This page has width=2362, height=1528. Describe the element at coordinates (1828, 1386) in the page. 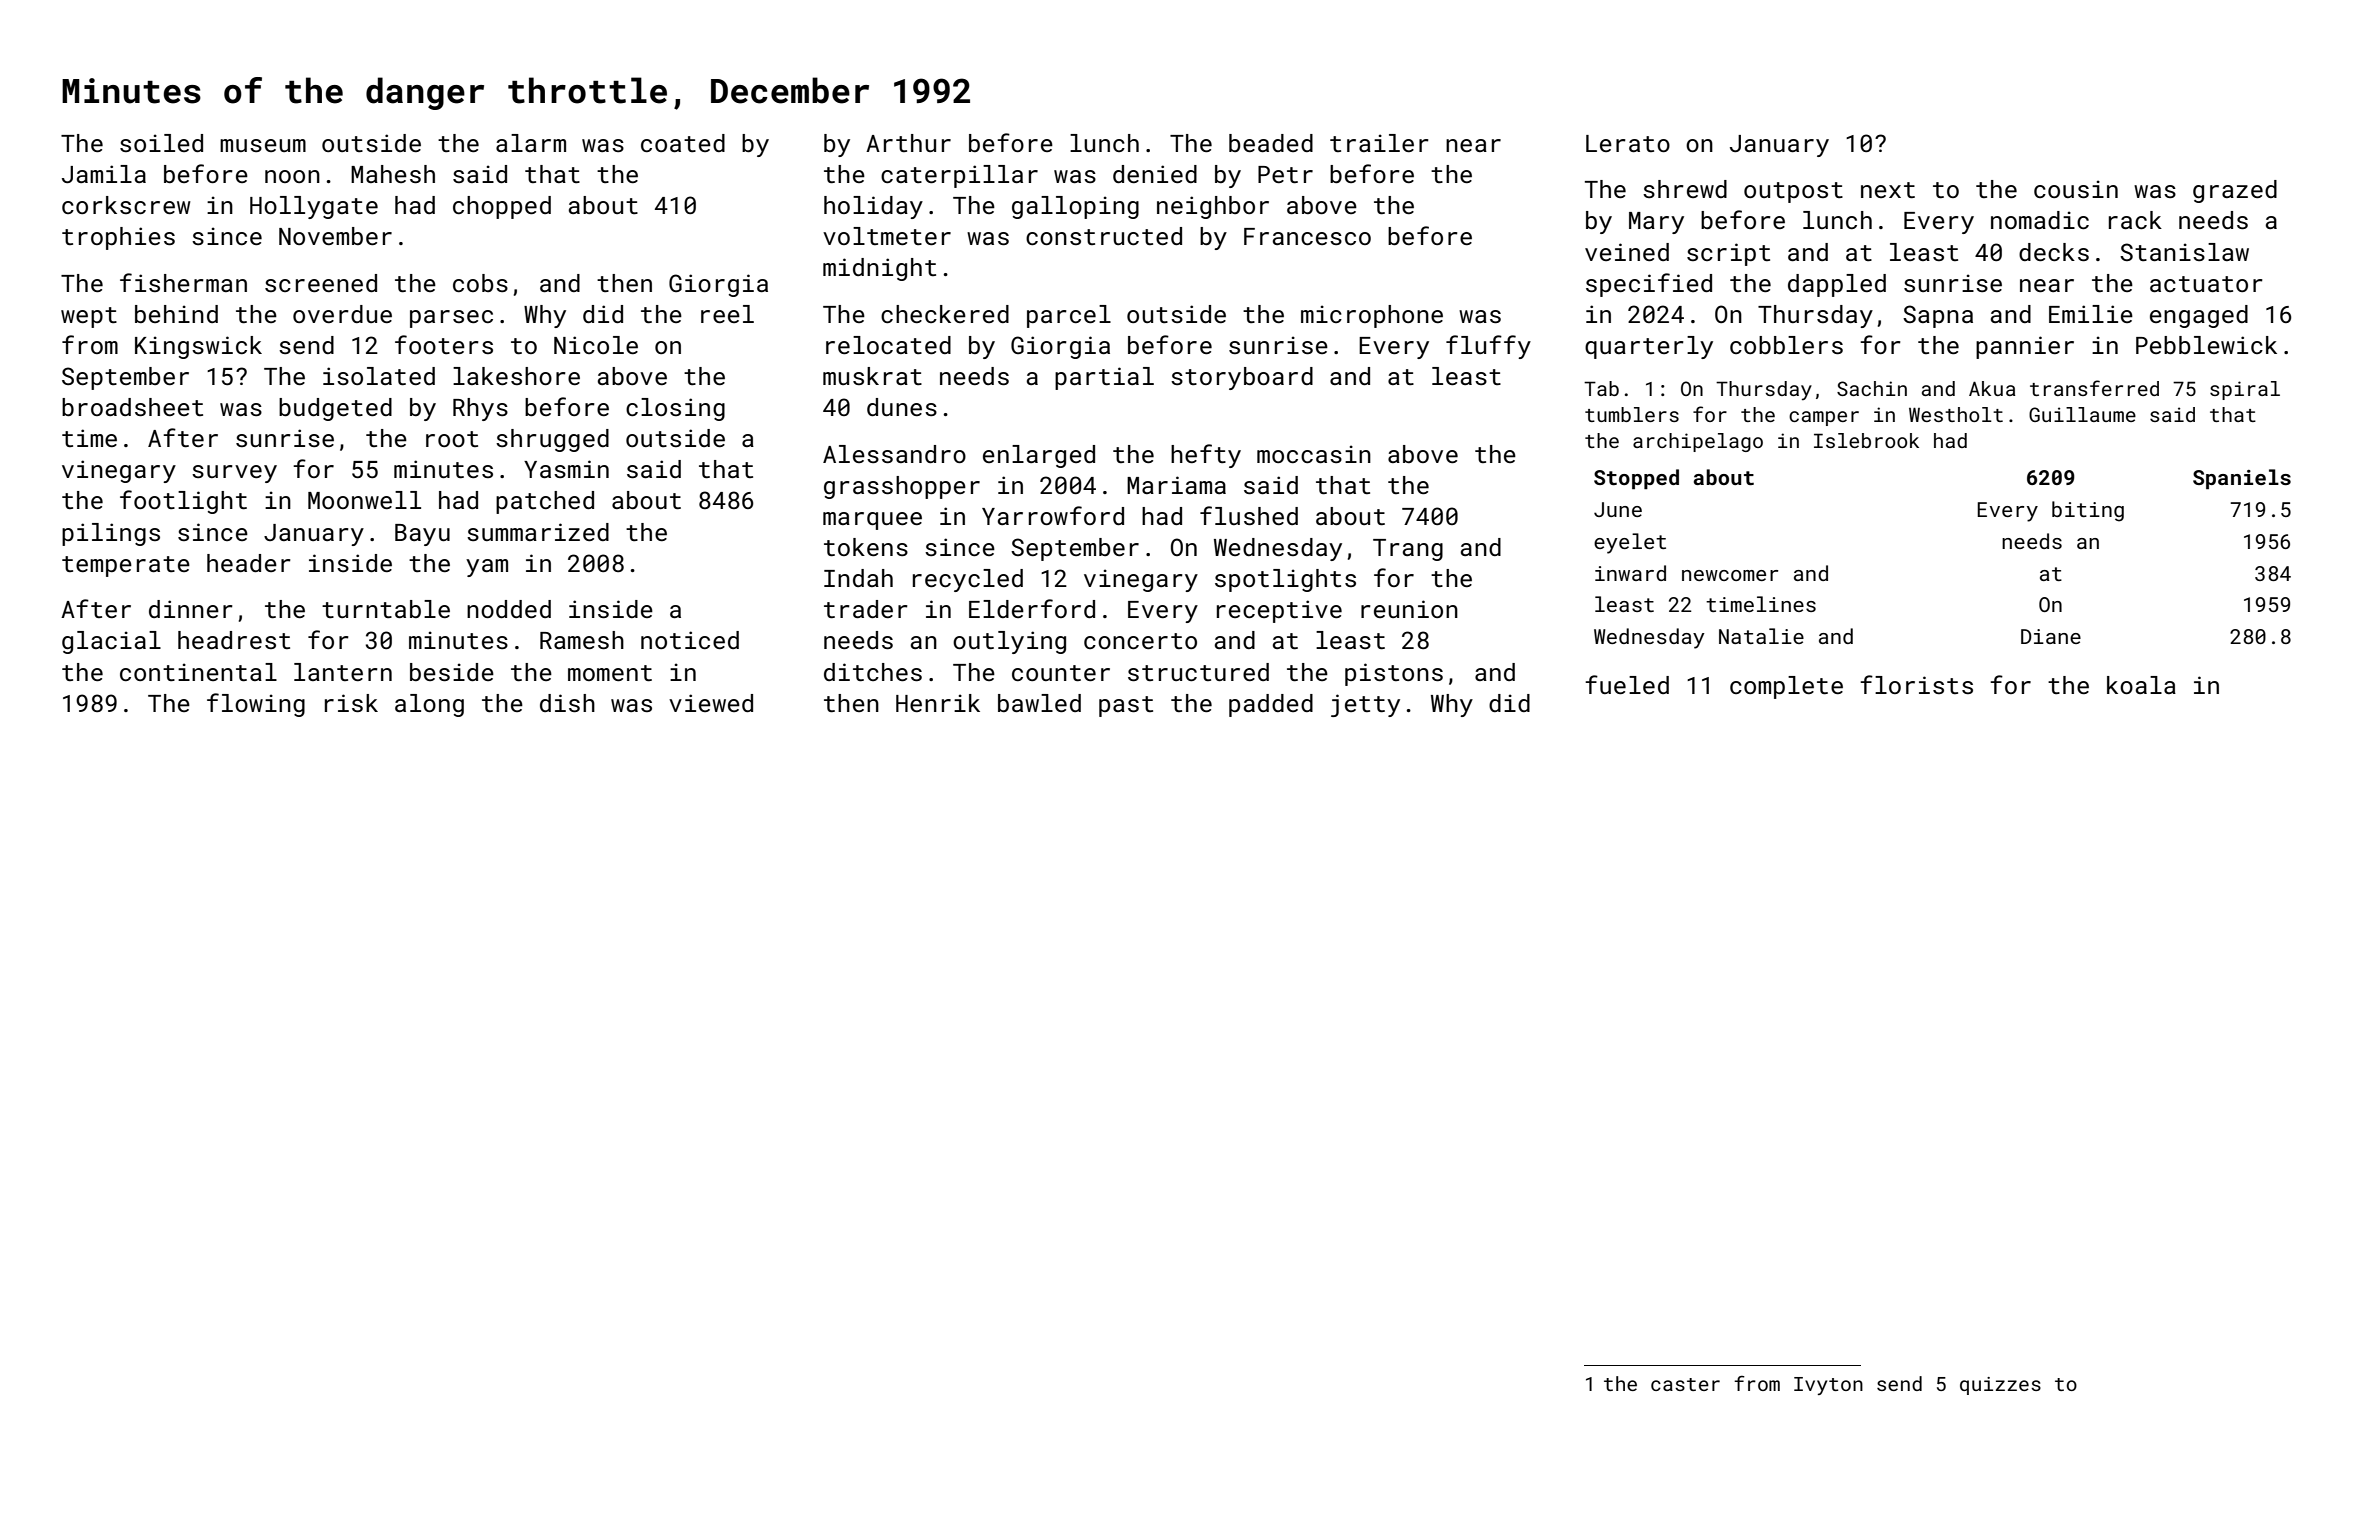

I see `Ivyton` at that location.
